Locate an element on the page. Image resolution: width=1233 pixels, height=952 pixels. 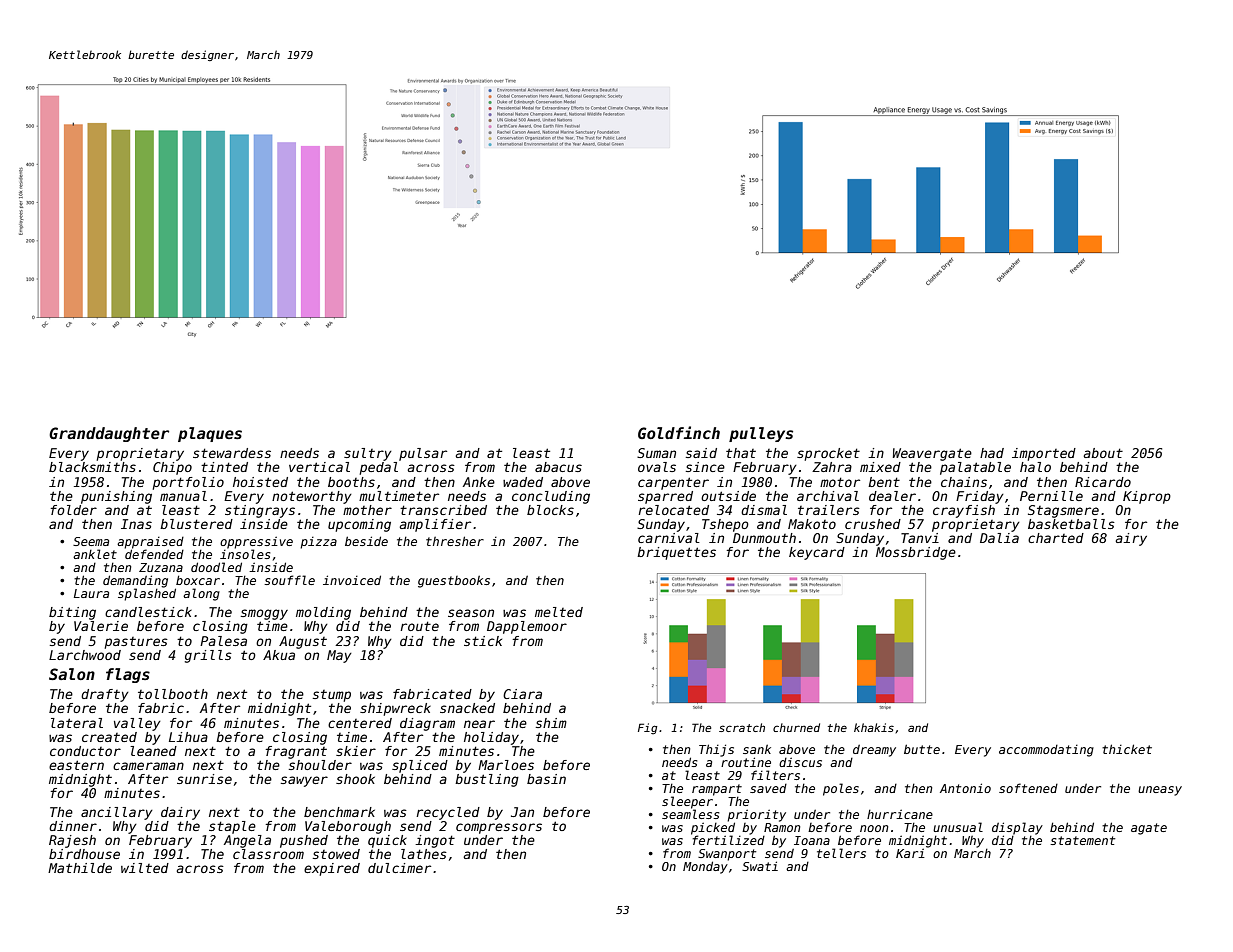
Dapplemoor is located at coordinates (527, 627).
